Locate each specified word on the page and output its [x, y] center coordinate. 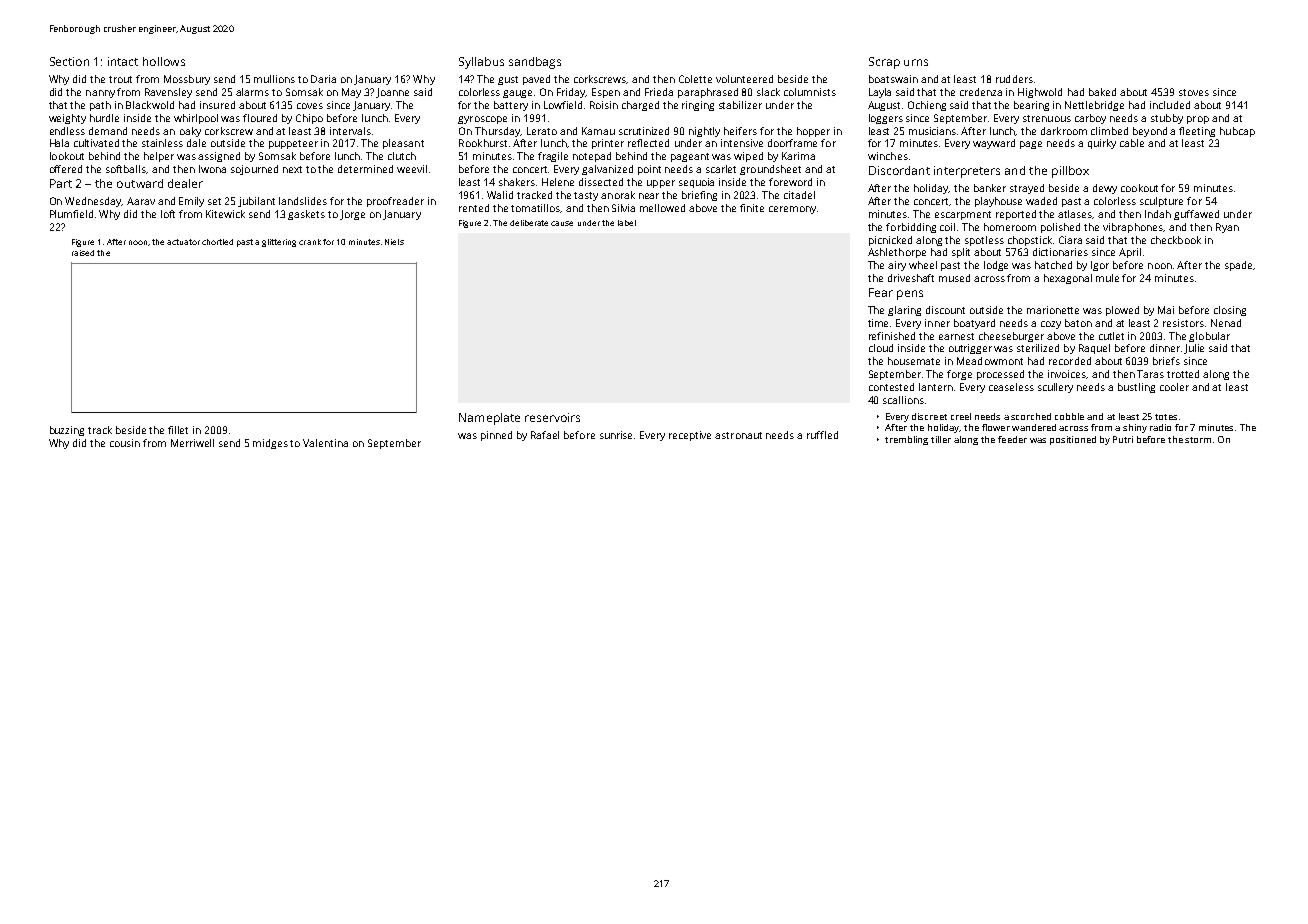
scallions [903, 400]
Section [69, 61]
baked [1102, 92]
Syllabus [481, 63]
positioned [1073, 440]
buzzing [67, 431]
